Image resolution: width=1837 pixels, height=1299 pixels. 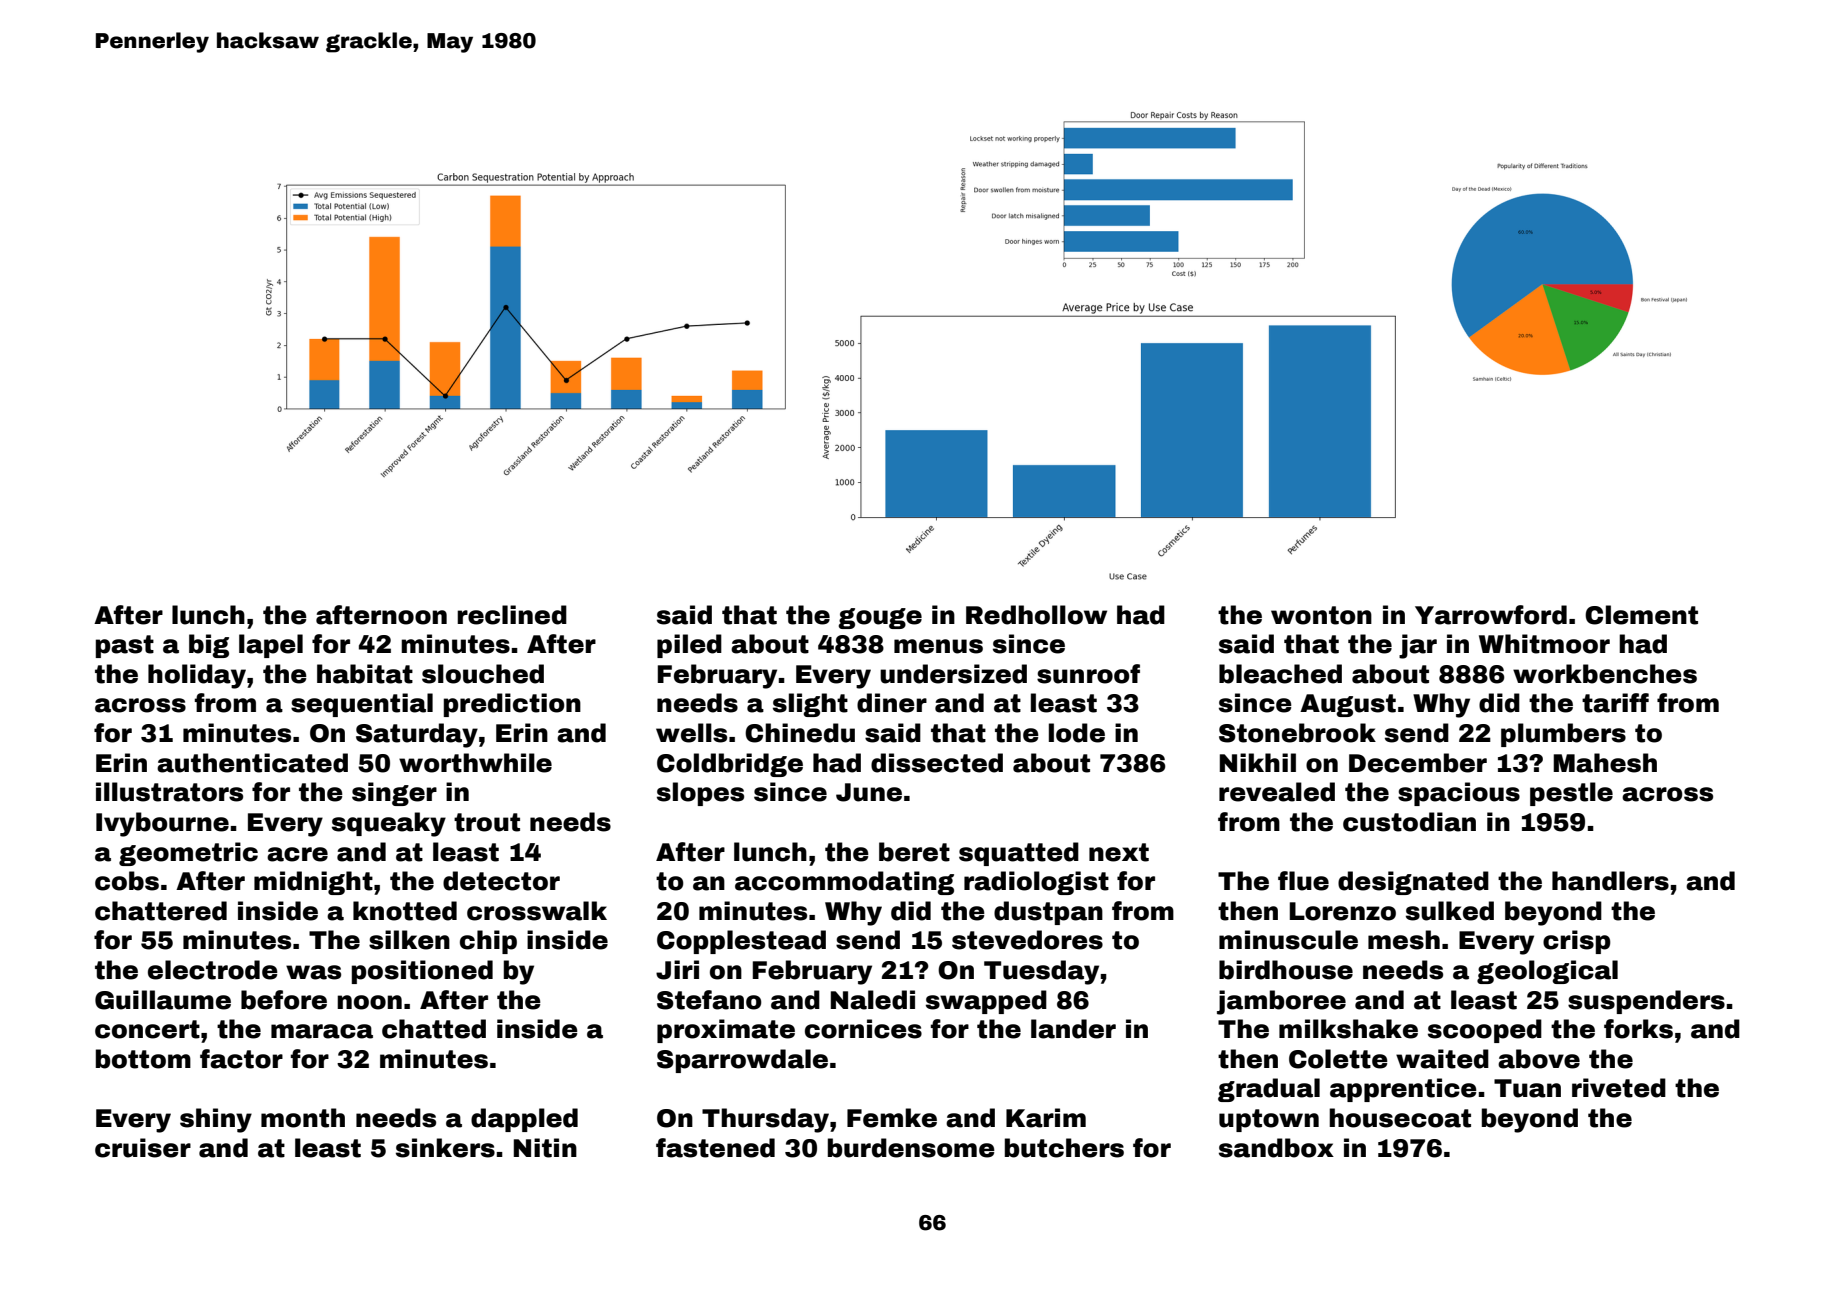 What do you see at coordinates (125, 646) in the screenshot?
I see `past` at bounding box center [125, 646].
